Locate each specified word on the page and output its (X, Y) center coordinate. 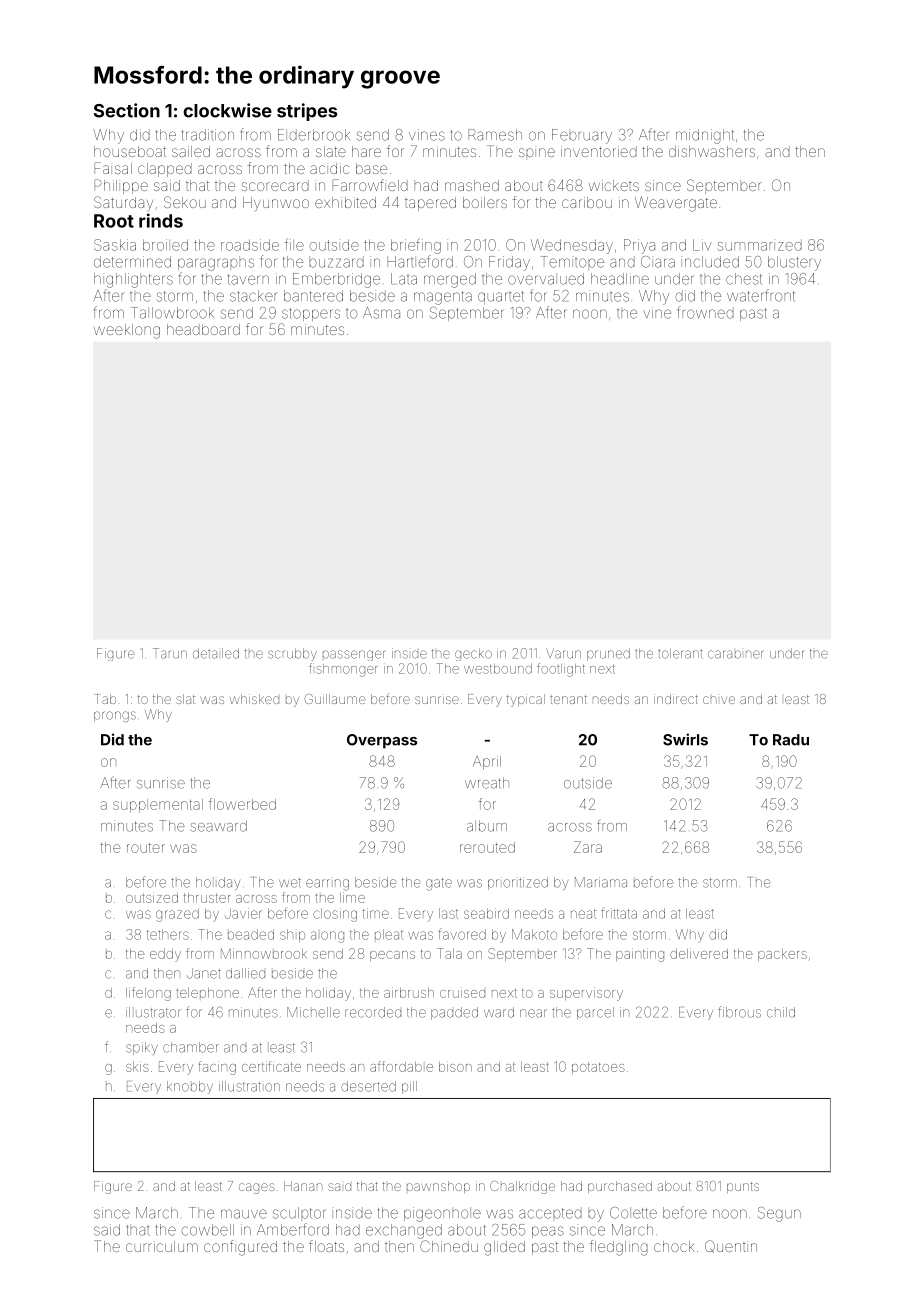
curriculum (162, 1246)
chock (674, 1246)
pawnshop (438, 1187)
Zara (588, 847)
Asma (381, 313)
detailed (216, 653)
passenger (354, 655)
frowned (706, 312)
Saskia (115, 245)
